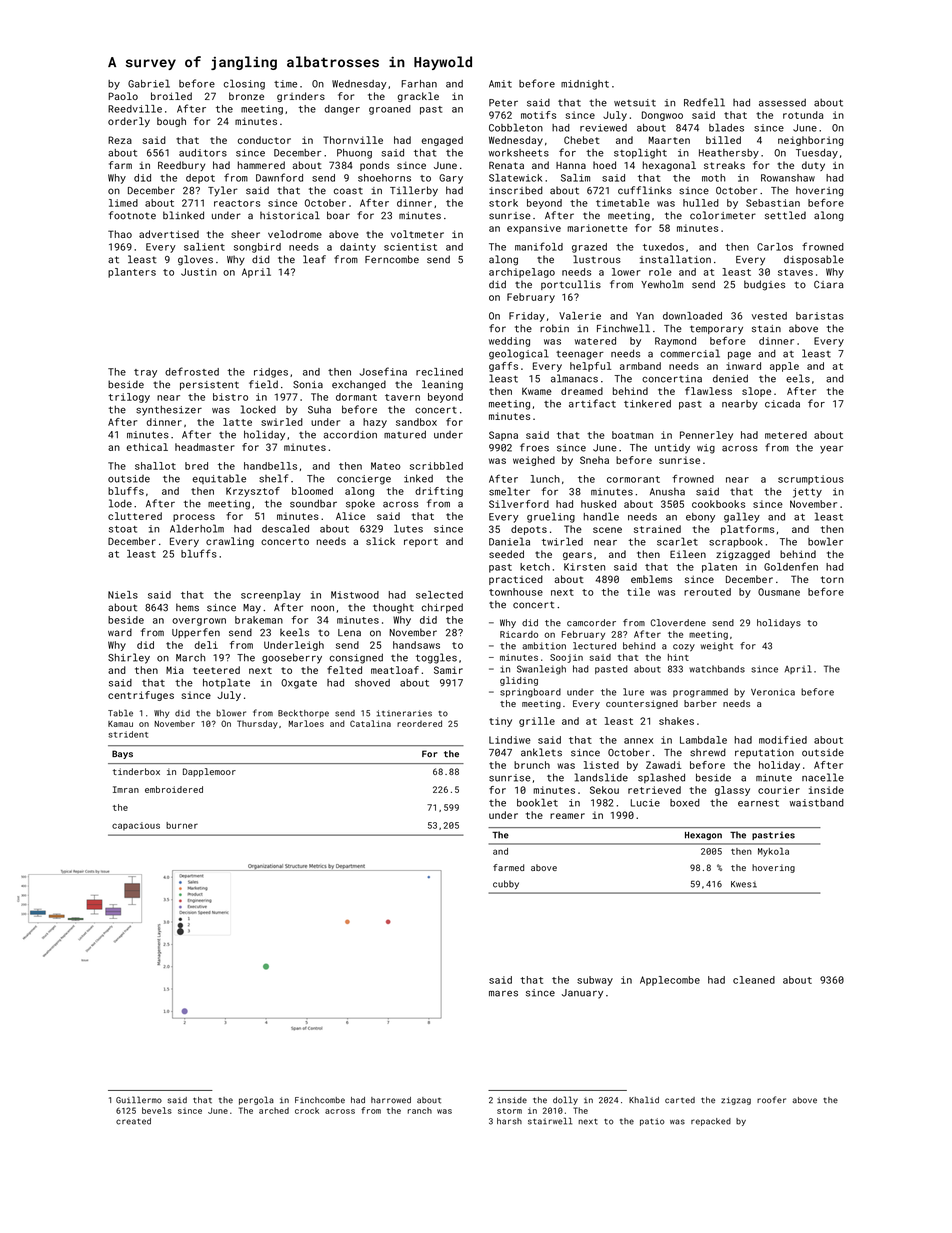  I want to click on ponds, so click(374, 166).
